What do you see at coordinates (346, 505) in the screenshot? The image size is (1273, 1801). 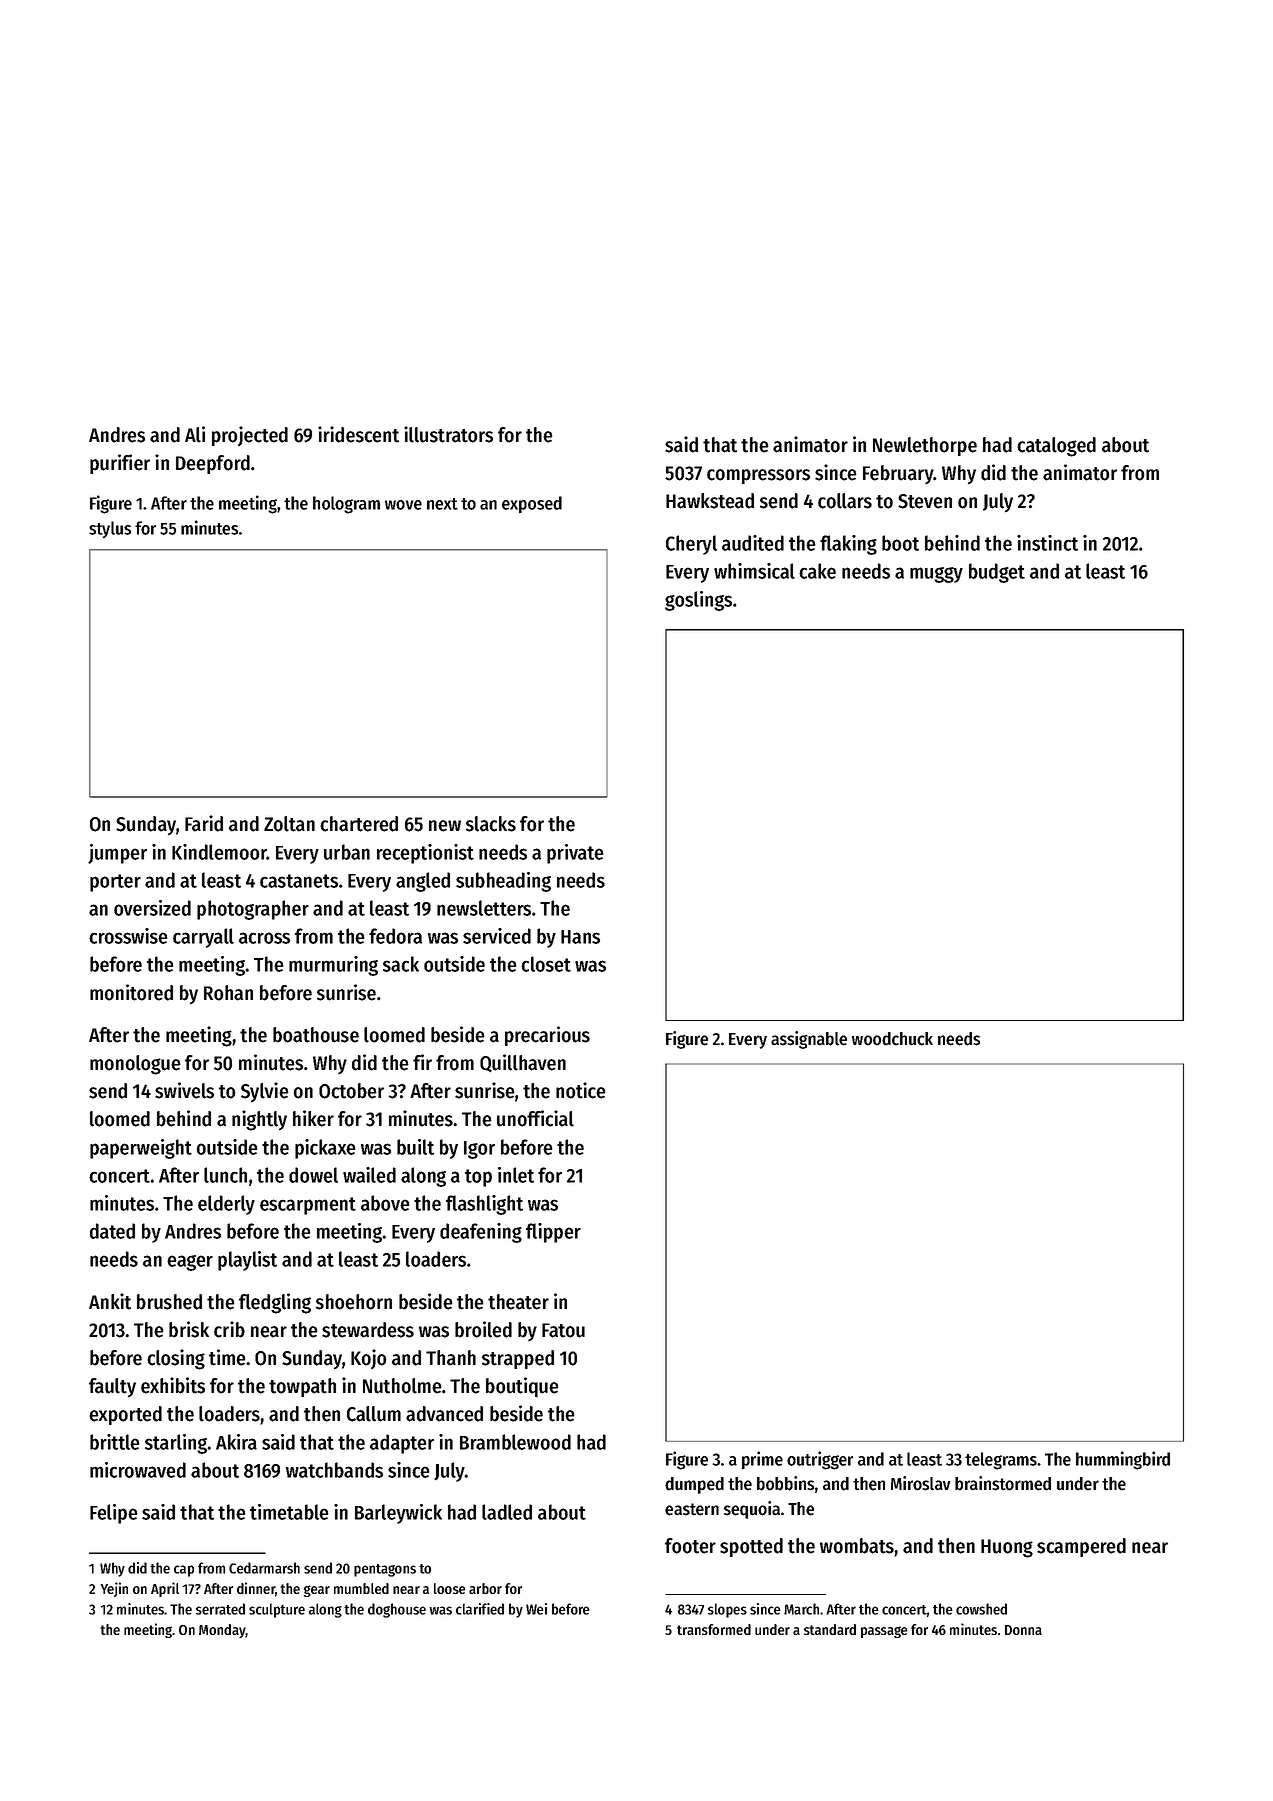 I see `hologram` at bounding box center [346, 505].
